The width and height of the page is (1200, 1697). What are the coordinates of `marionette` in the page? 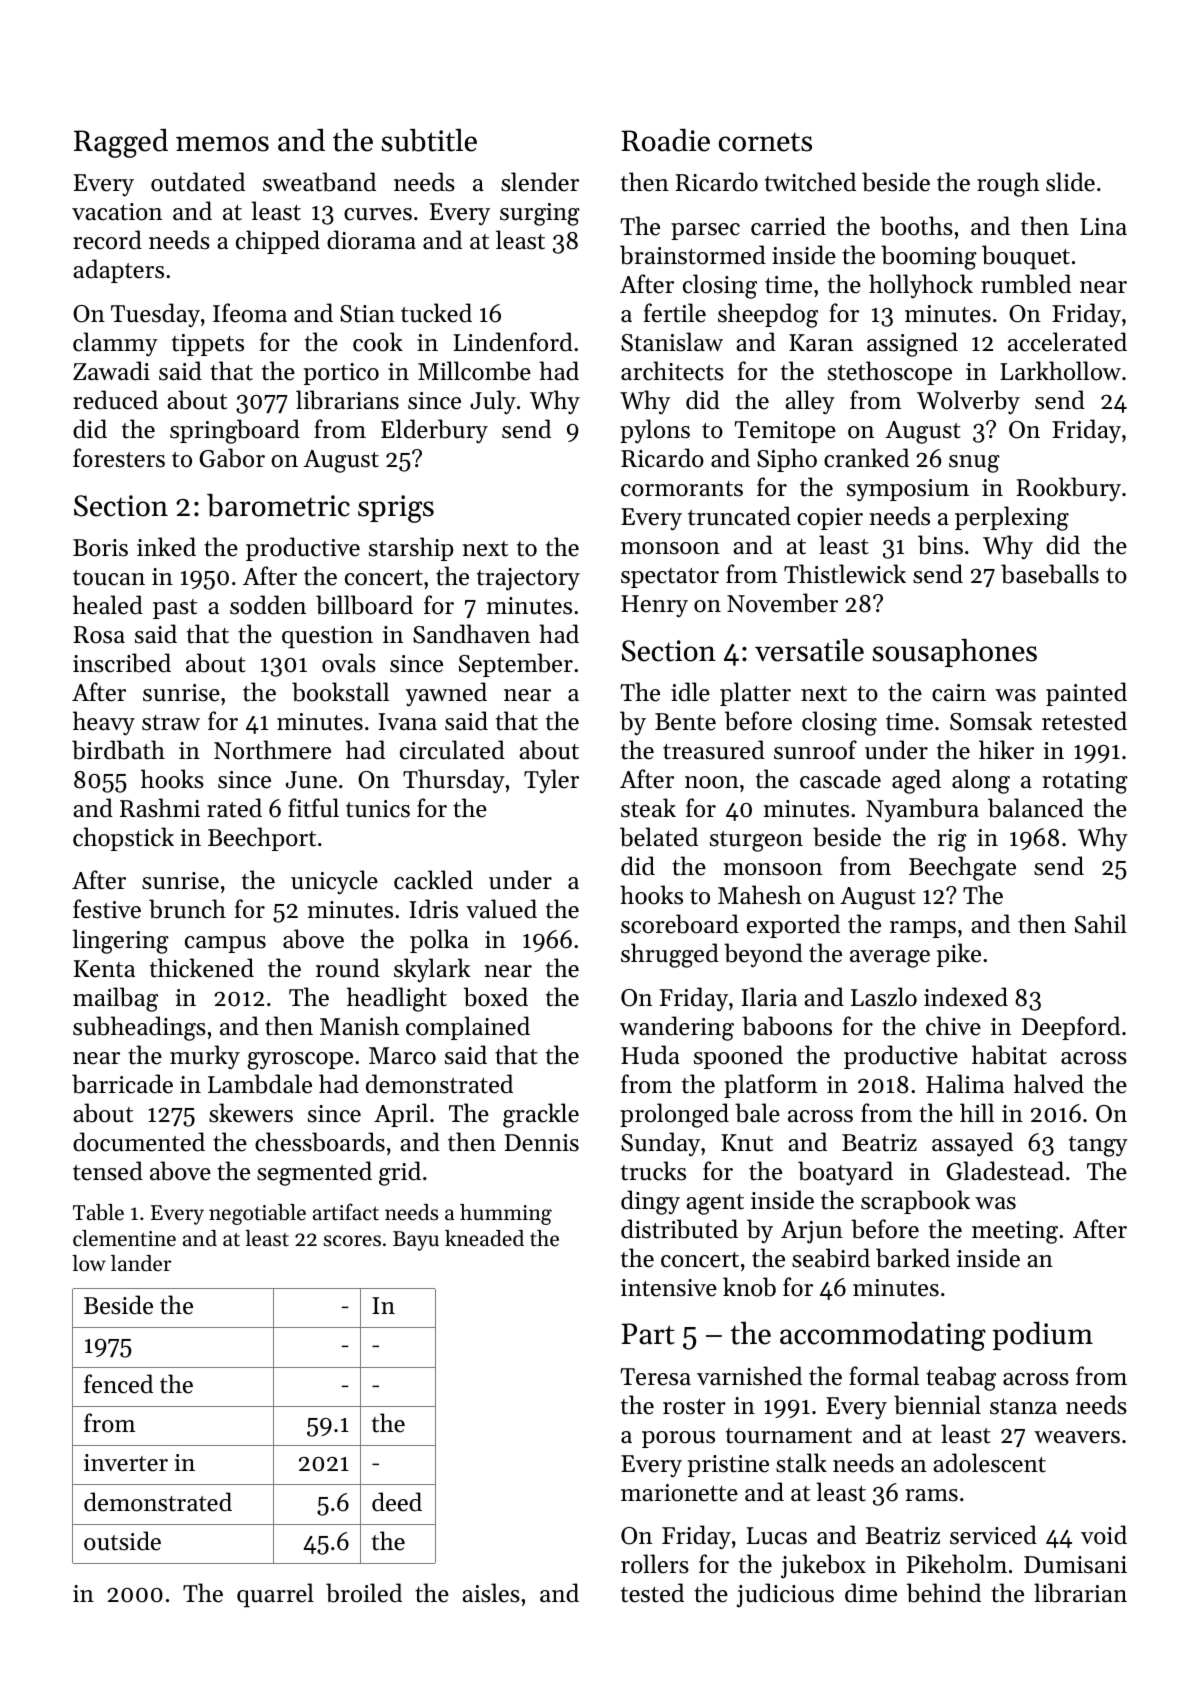 It's located at (679, 1493).
